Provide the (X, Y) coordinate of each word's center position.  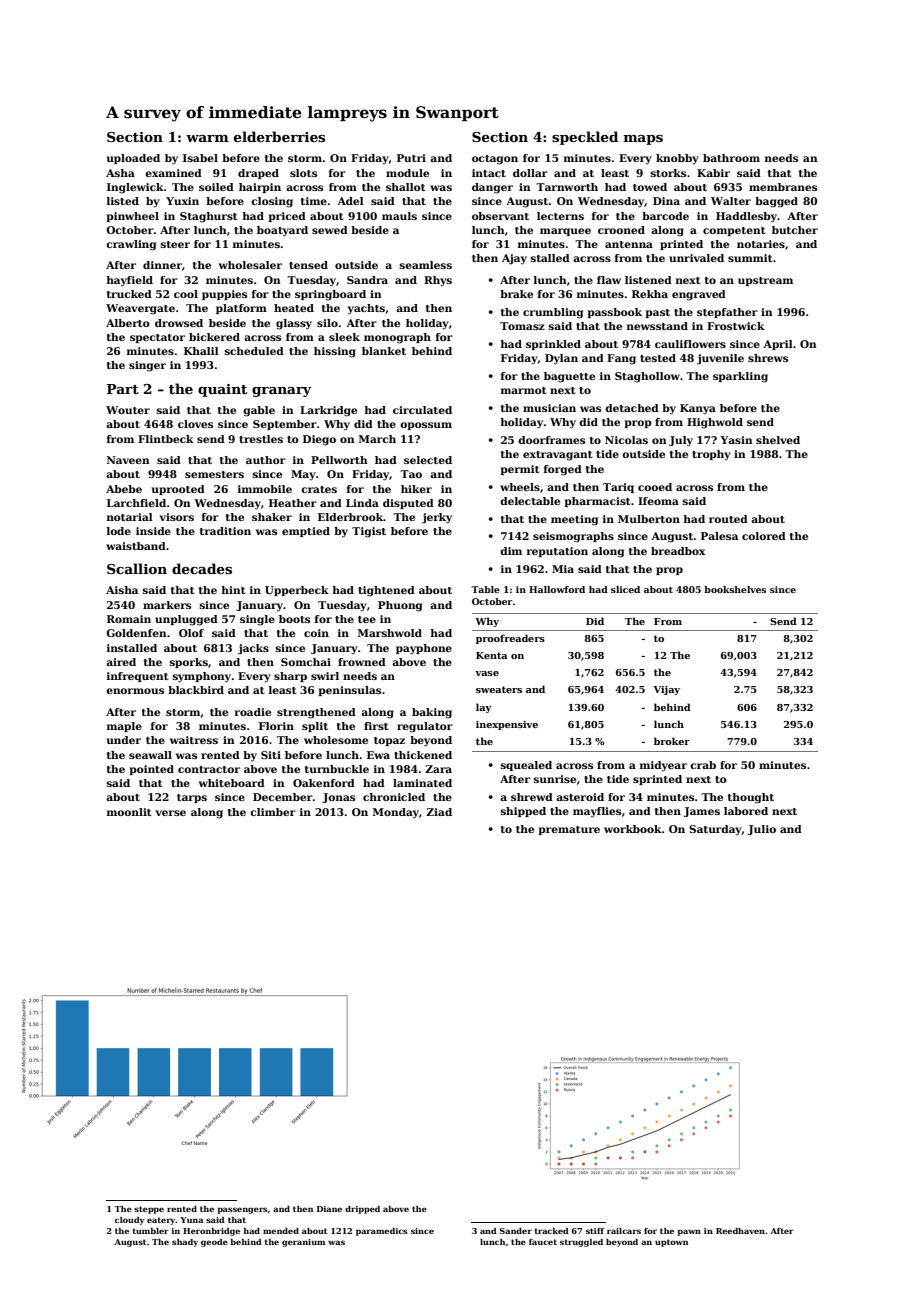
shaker (272, 517)
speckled (585, 138)
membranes (783, 187)
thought (751, 798)
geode (214, 1243)
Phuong (400, 606)
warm (207, 138)
